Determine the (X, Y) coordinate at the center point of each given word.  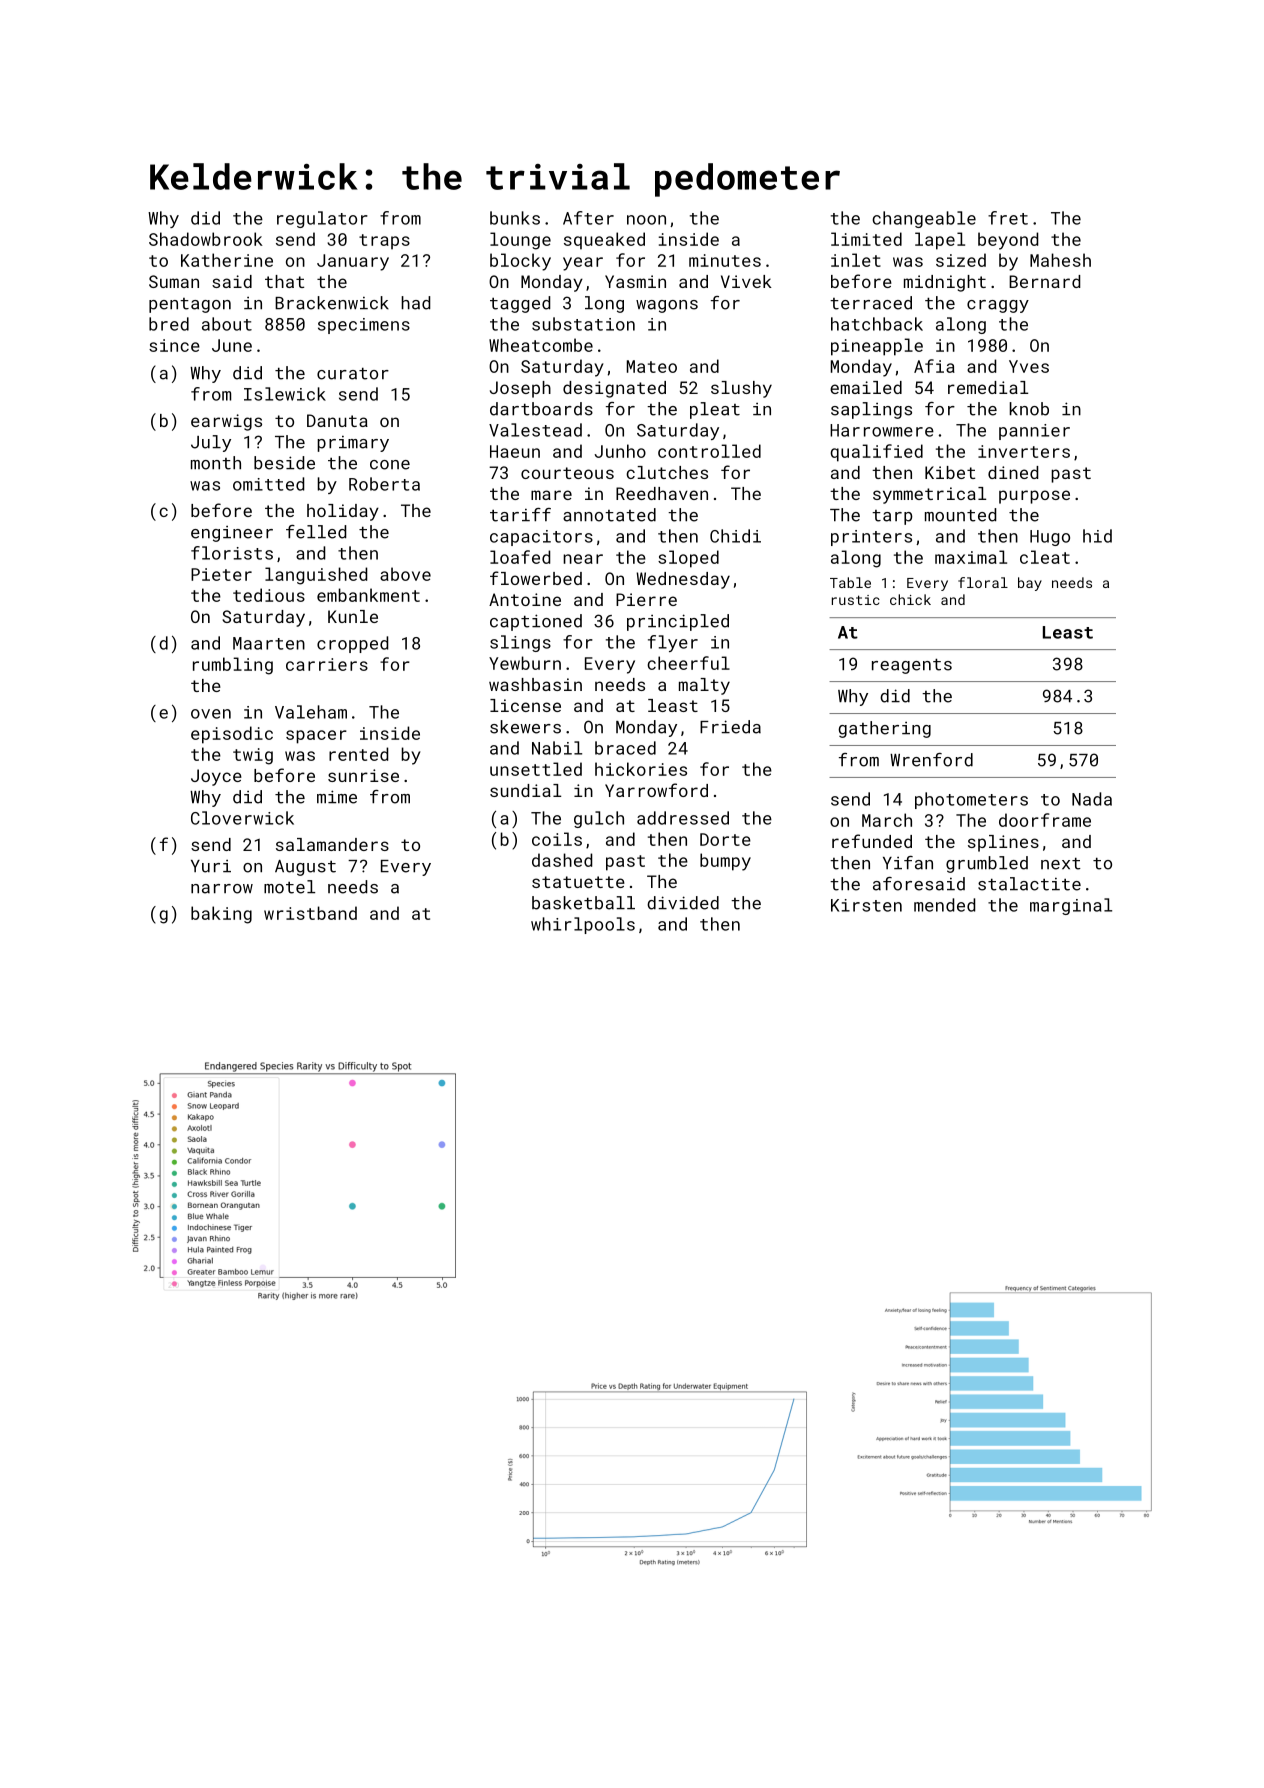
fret (1008, 218)
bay (1030, 584)
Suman (174, 281)
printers (871, 538)
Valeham (311, 712)
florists (232, 553)
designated (614, 389)
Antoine (525, 599)
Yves (1029, 366)
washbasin (535, 684)
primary (353, 444)
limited (866, 239)
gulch (599, 819)
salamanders (332, 844)
